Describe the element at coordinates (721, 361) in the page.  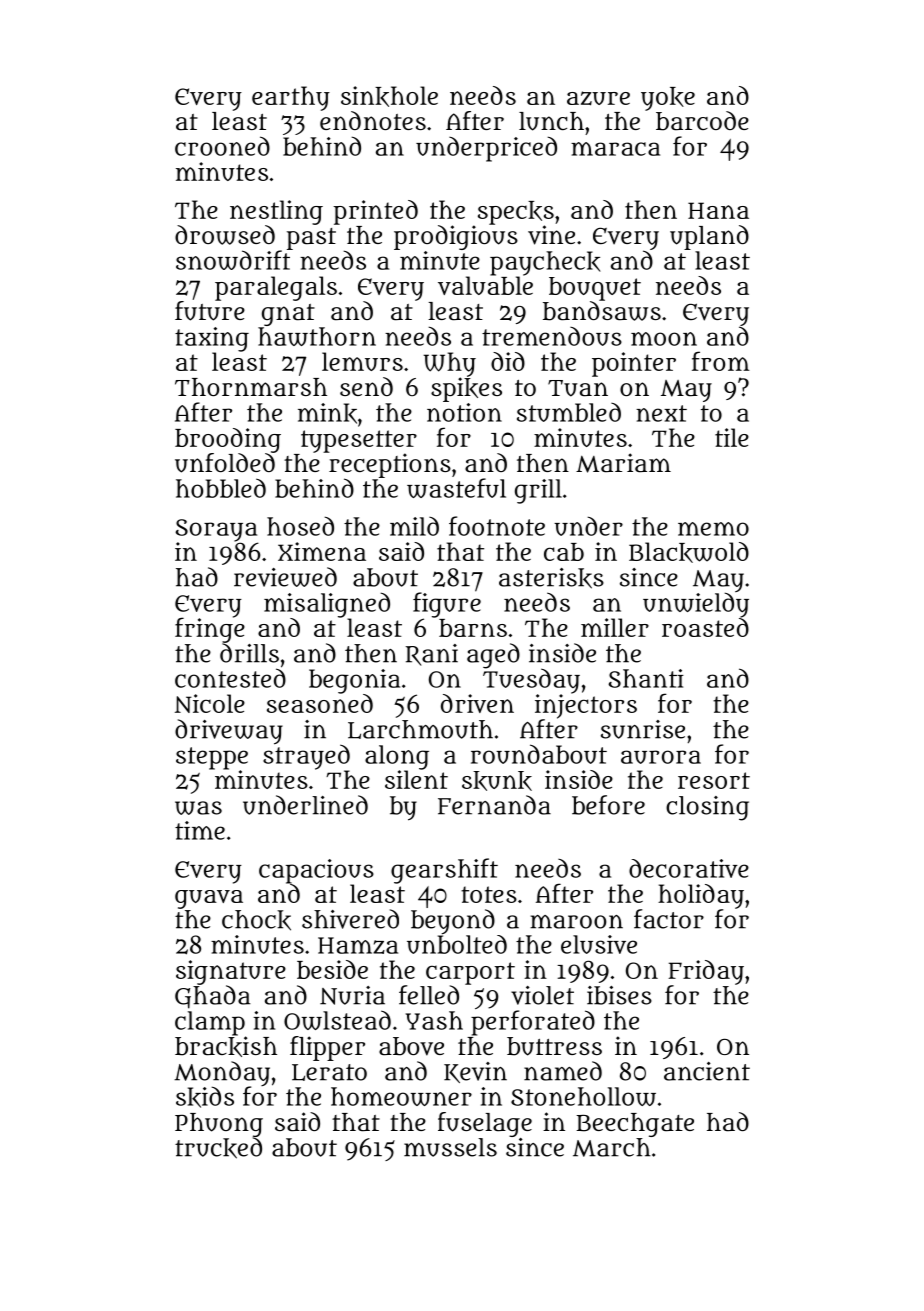
I see `from` at that location.
